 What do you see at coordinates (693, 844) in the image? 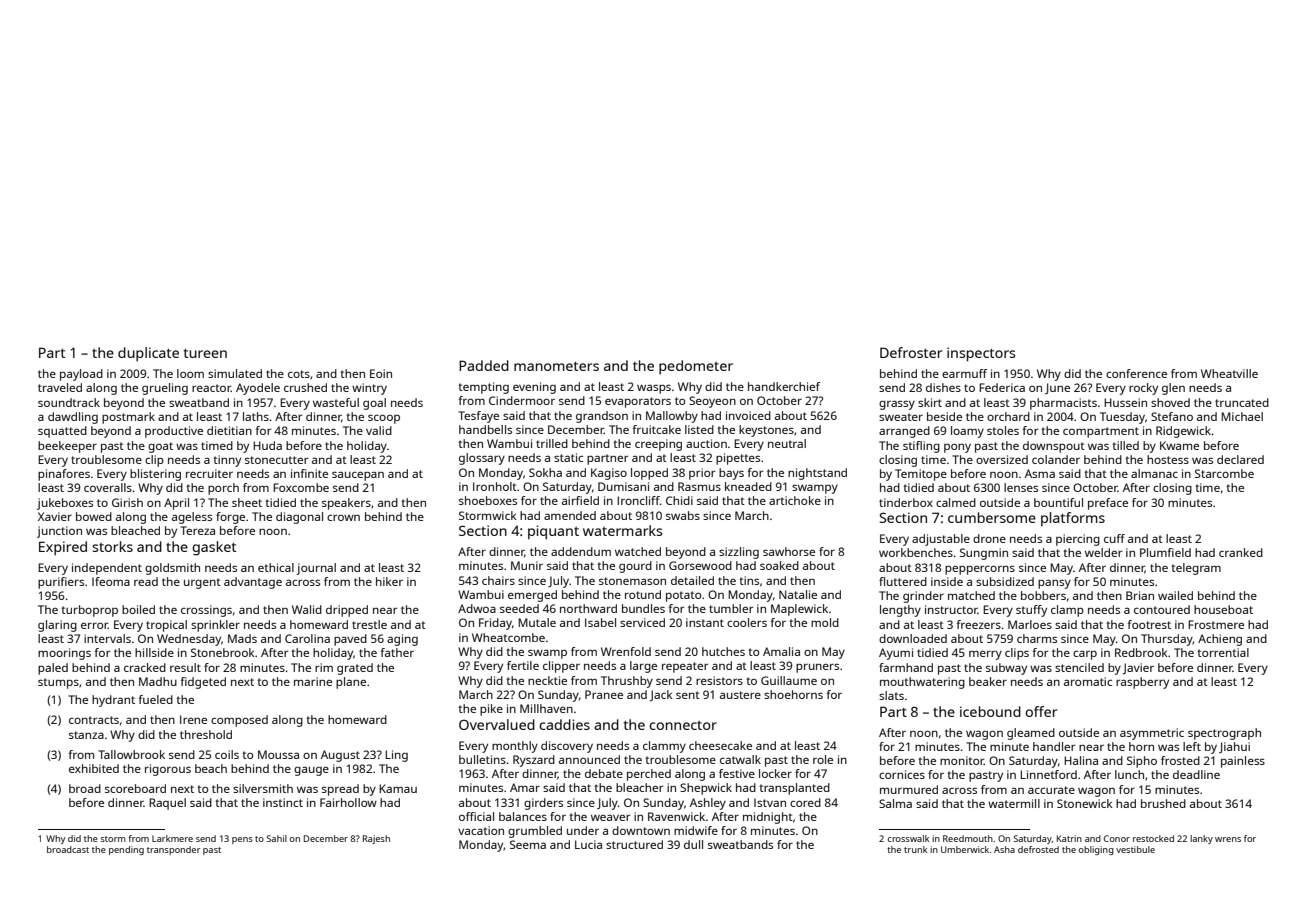
I see `dull` at bounding box center [693, 844].
